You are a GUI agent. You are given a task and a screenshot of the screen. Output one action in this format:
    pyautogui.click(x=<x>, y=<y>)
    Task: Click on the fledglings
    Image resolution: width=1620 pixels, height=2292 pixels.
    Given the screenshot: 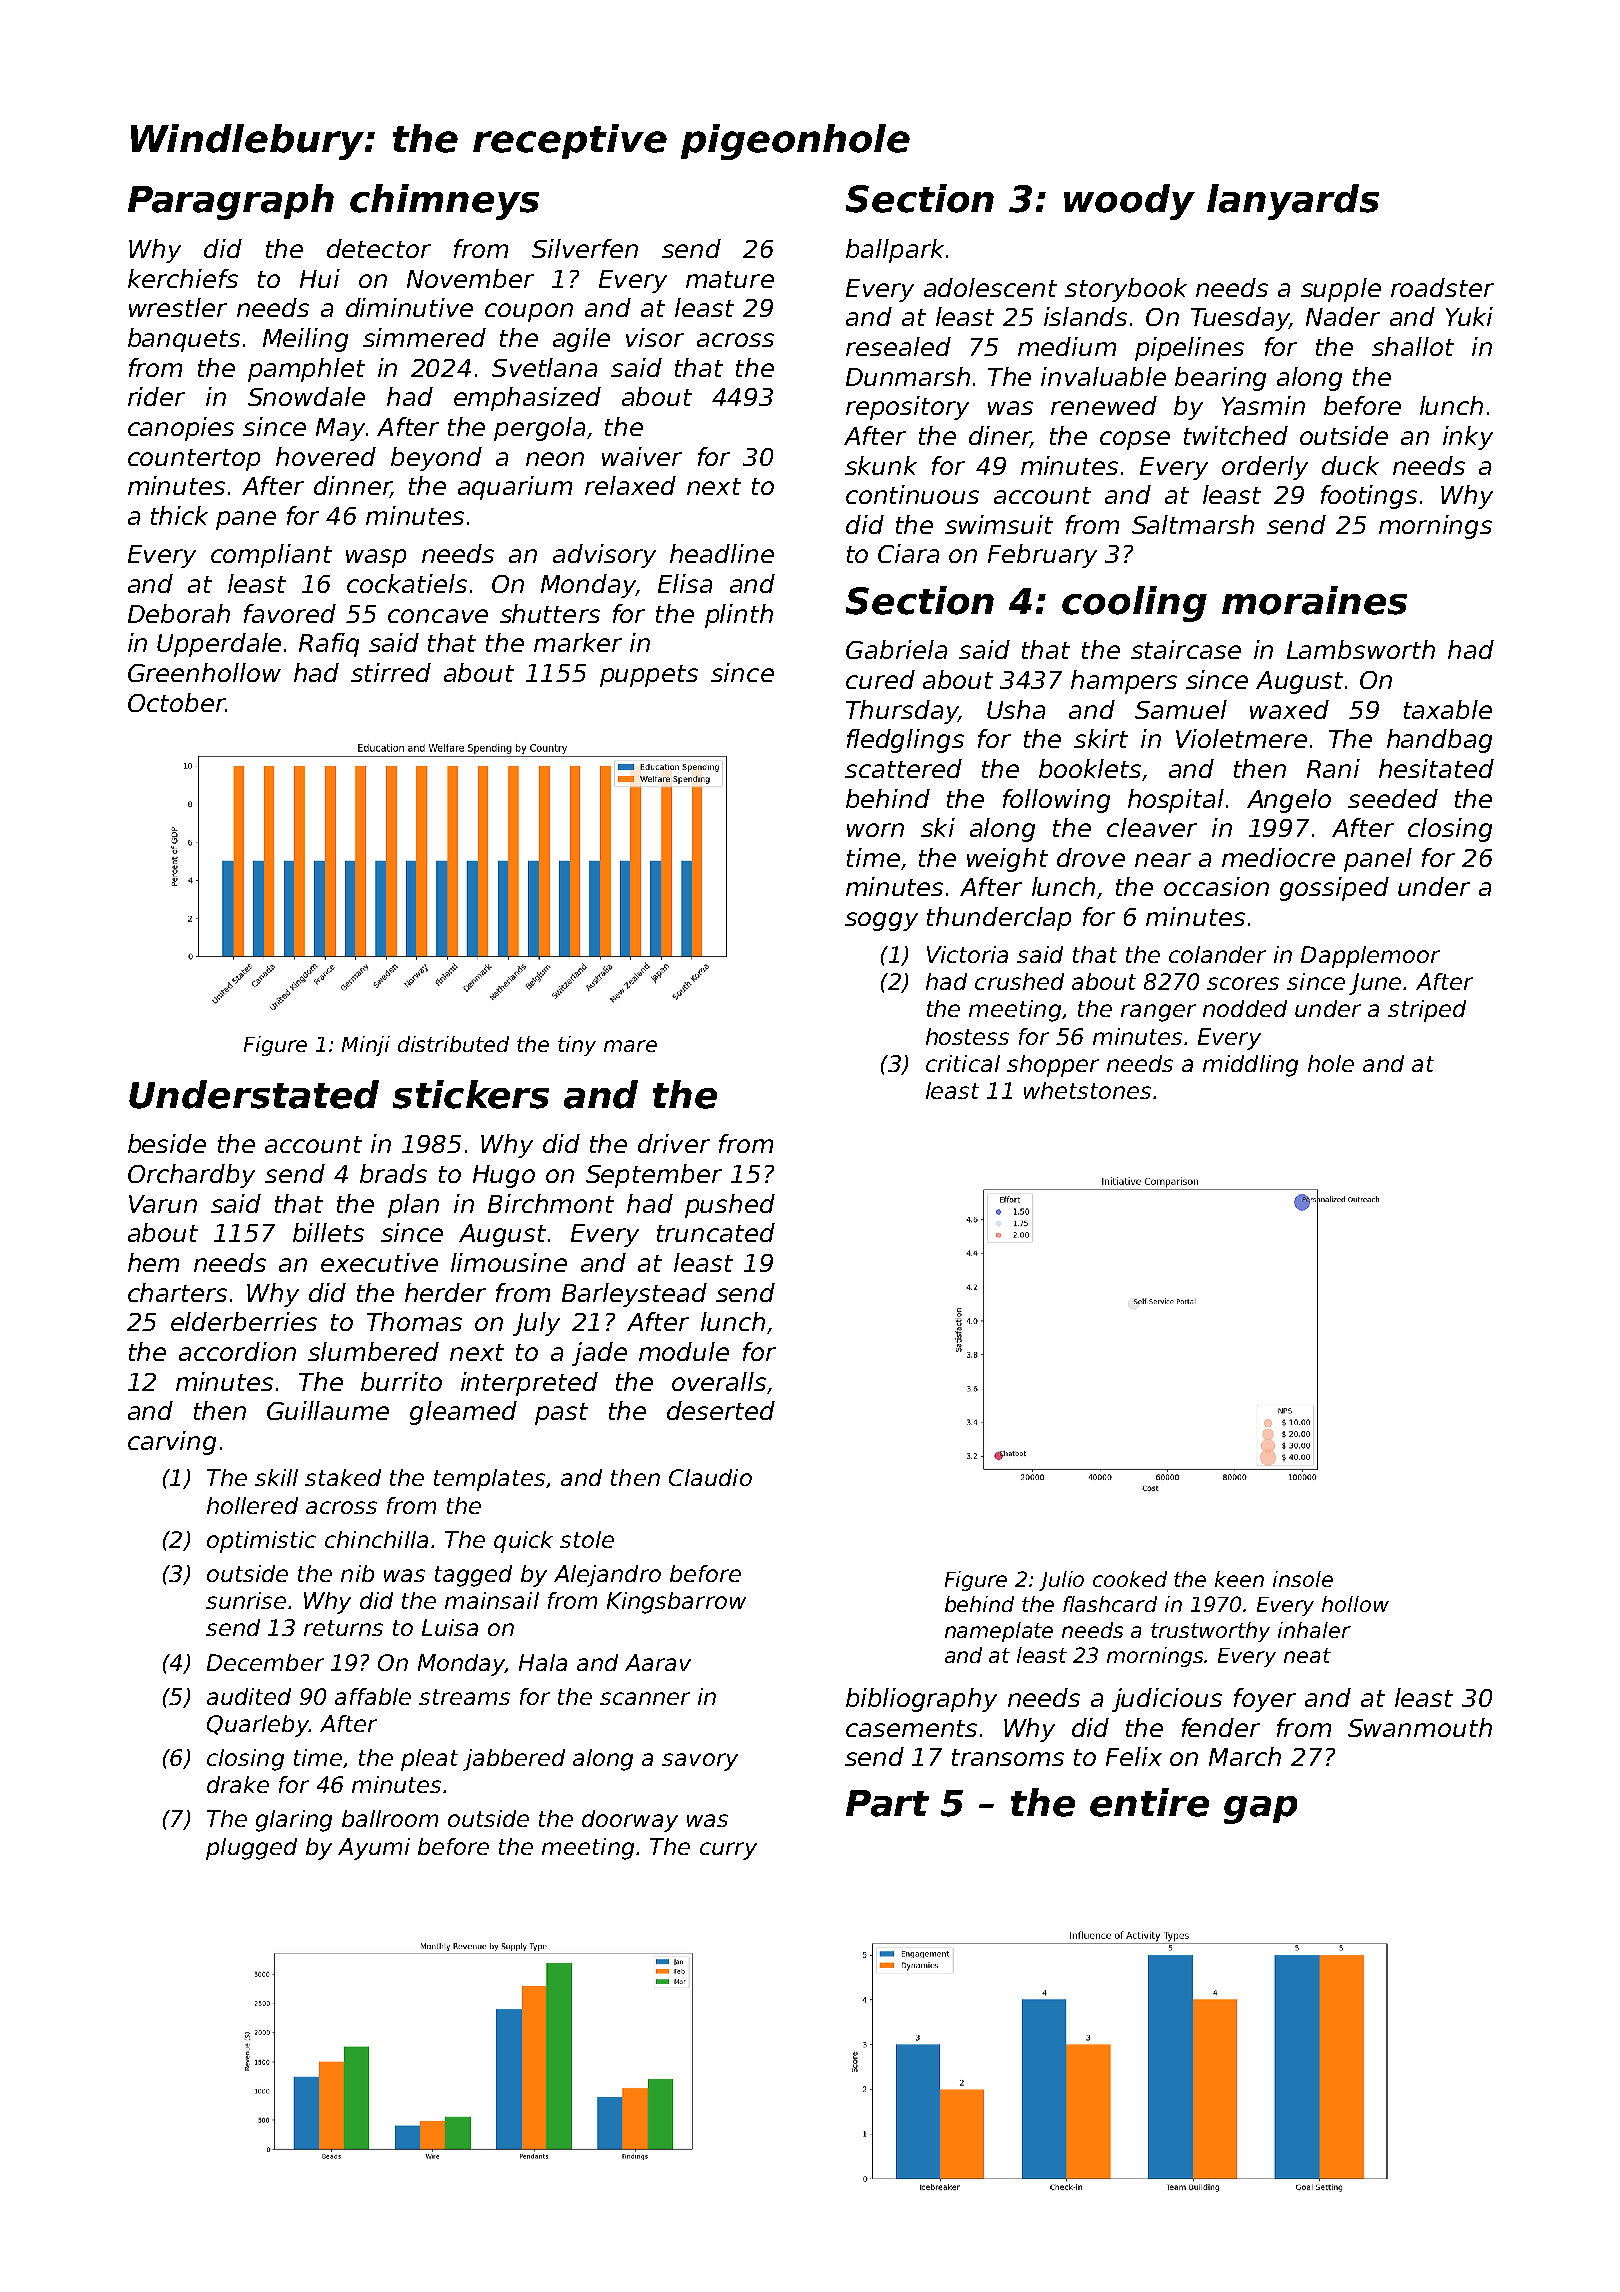 What is the action you would take?
    pyautogui.click(x=905, y=741)
